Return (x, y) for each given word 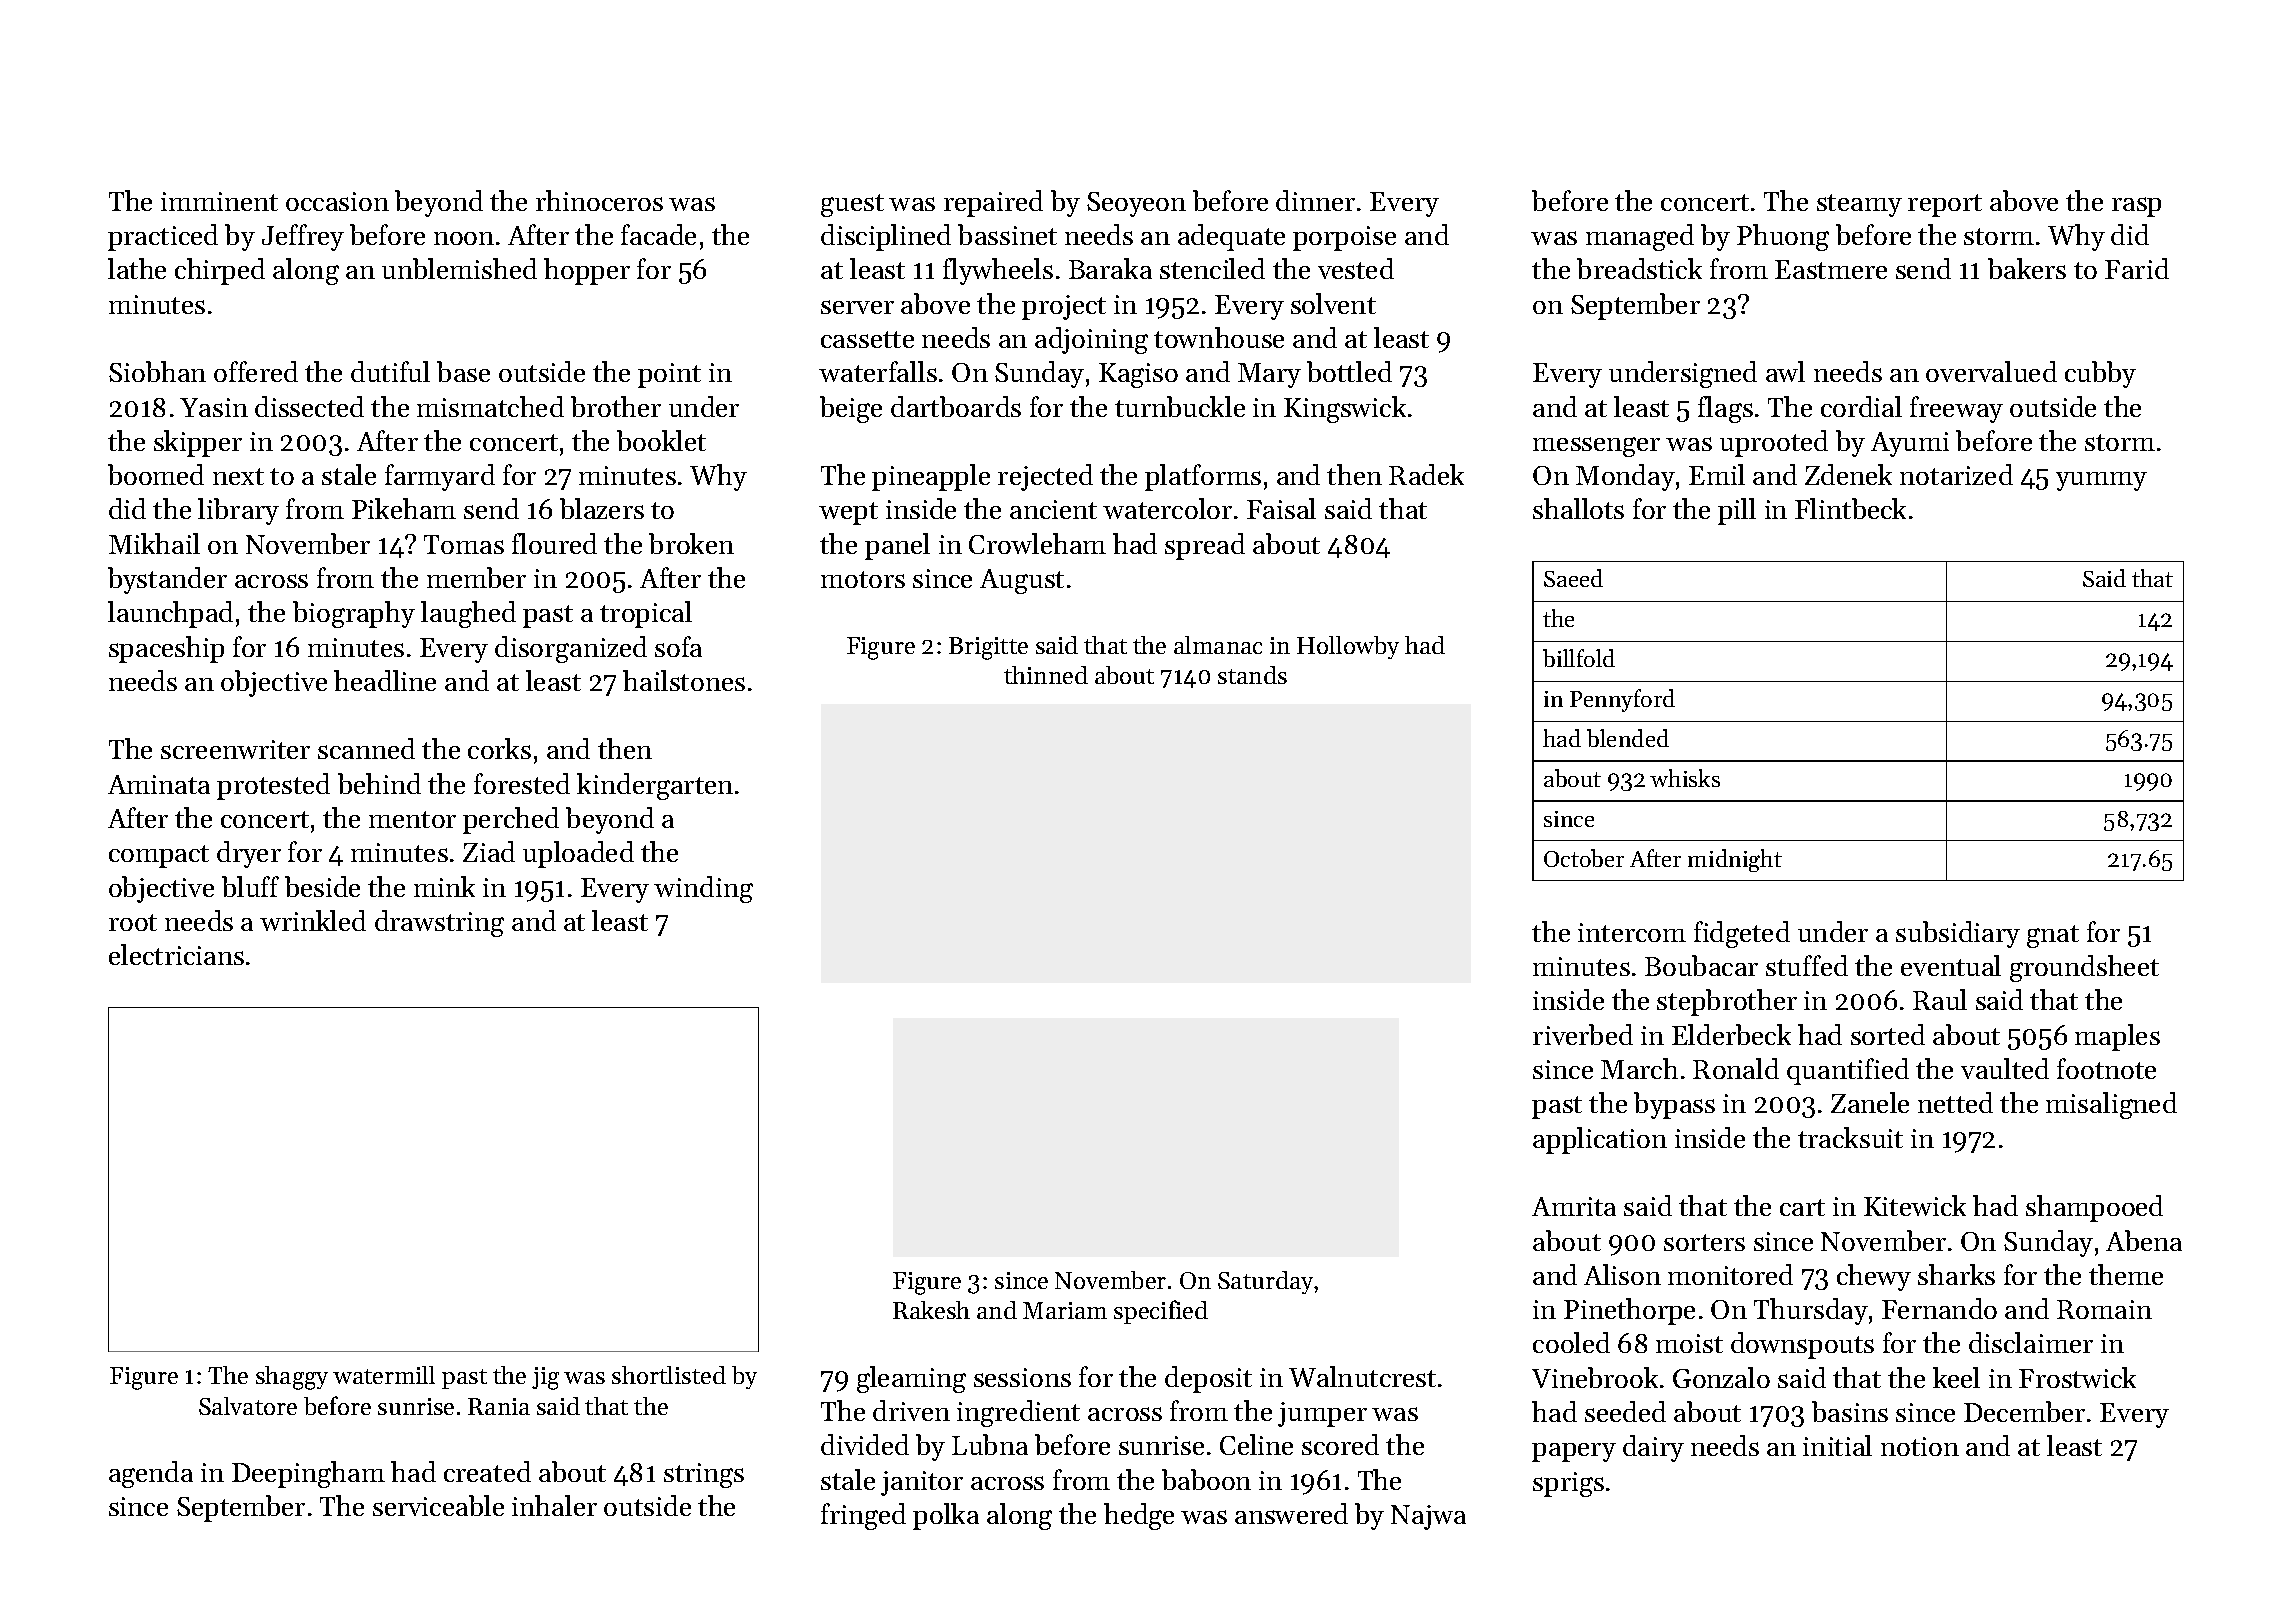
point (669, 375)
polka (946, 1516)
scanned (366, 748)
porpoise (1344, 238)
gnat (2053, 936)
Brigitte (988, 648)
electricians (176, 954)
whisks (1685, 778)
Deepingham (308, 1474)
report (1945, 205)
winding (703, 889)
